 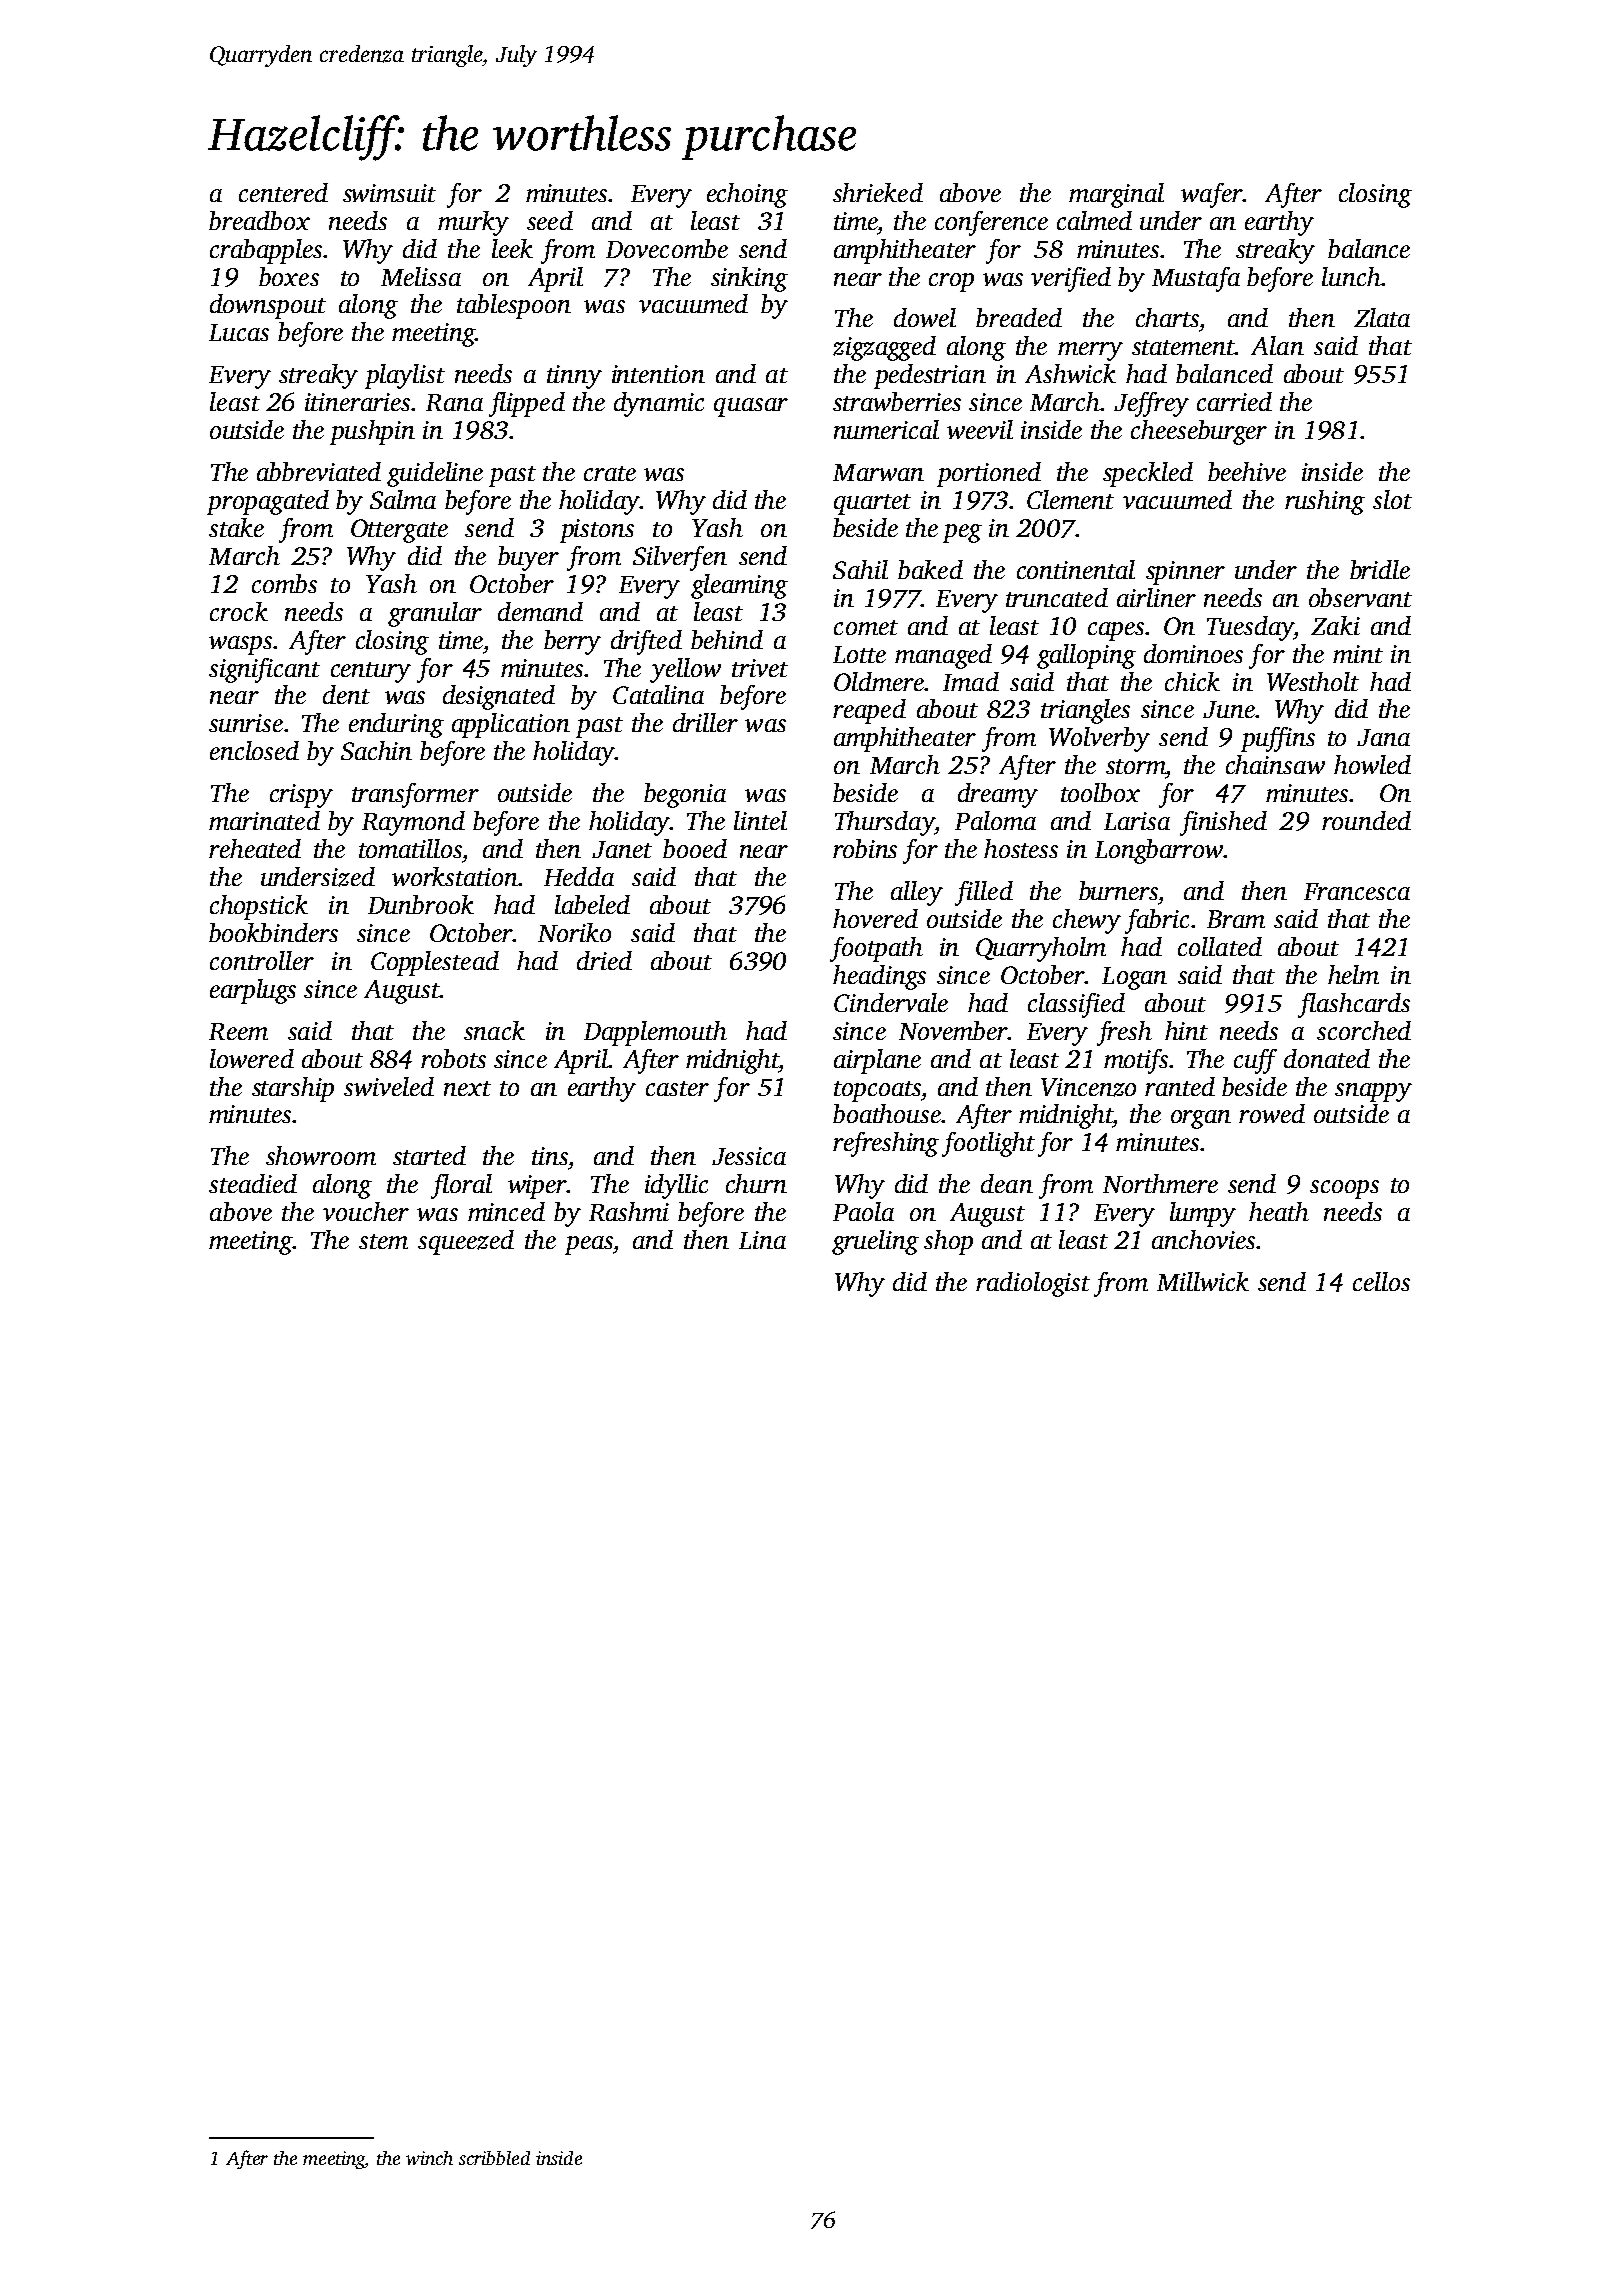 I want to click on Sahil, so click(x=860, y=569).
